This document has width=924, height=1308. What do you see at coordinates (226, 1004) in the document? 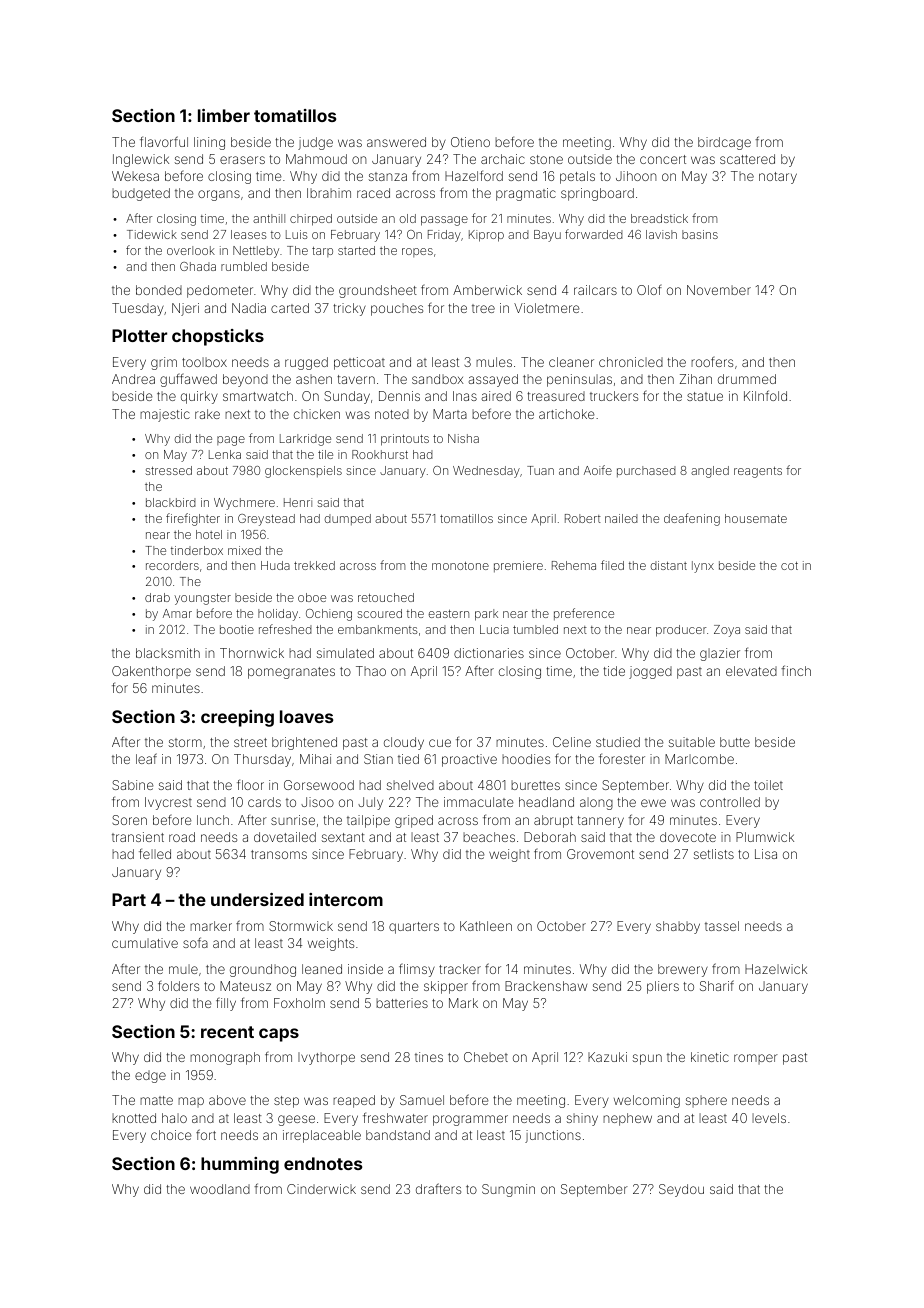
I see `filly` at bounding box center [226, 1004].
